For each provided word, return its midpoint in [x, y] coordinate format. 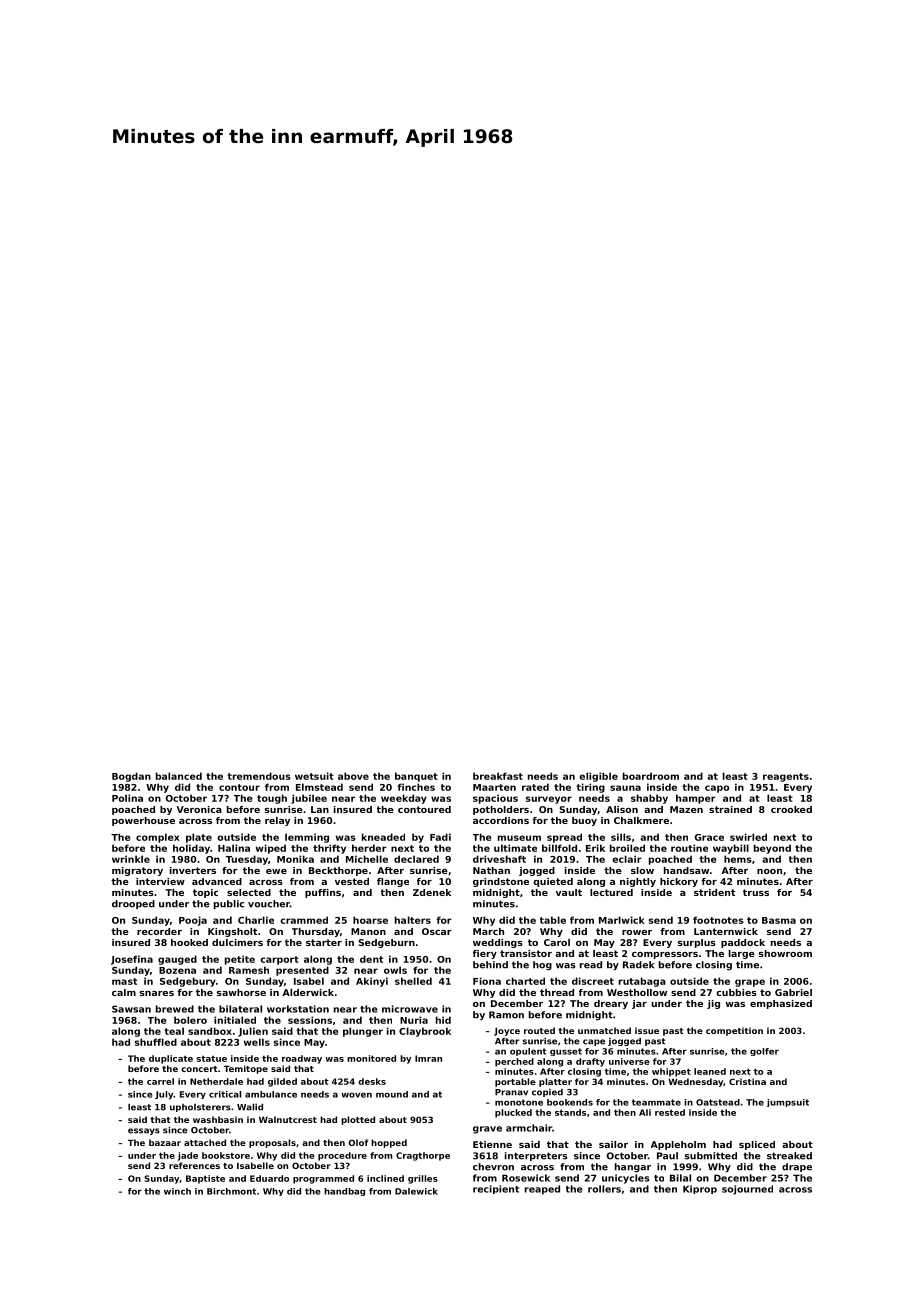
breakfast [498, 776]
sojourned [747, 1190]
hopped [389, 1143]
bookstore [226, 1155]
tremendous [259, 776]
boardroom [651, 776]
